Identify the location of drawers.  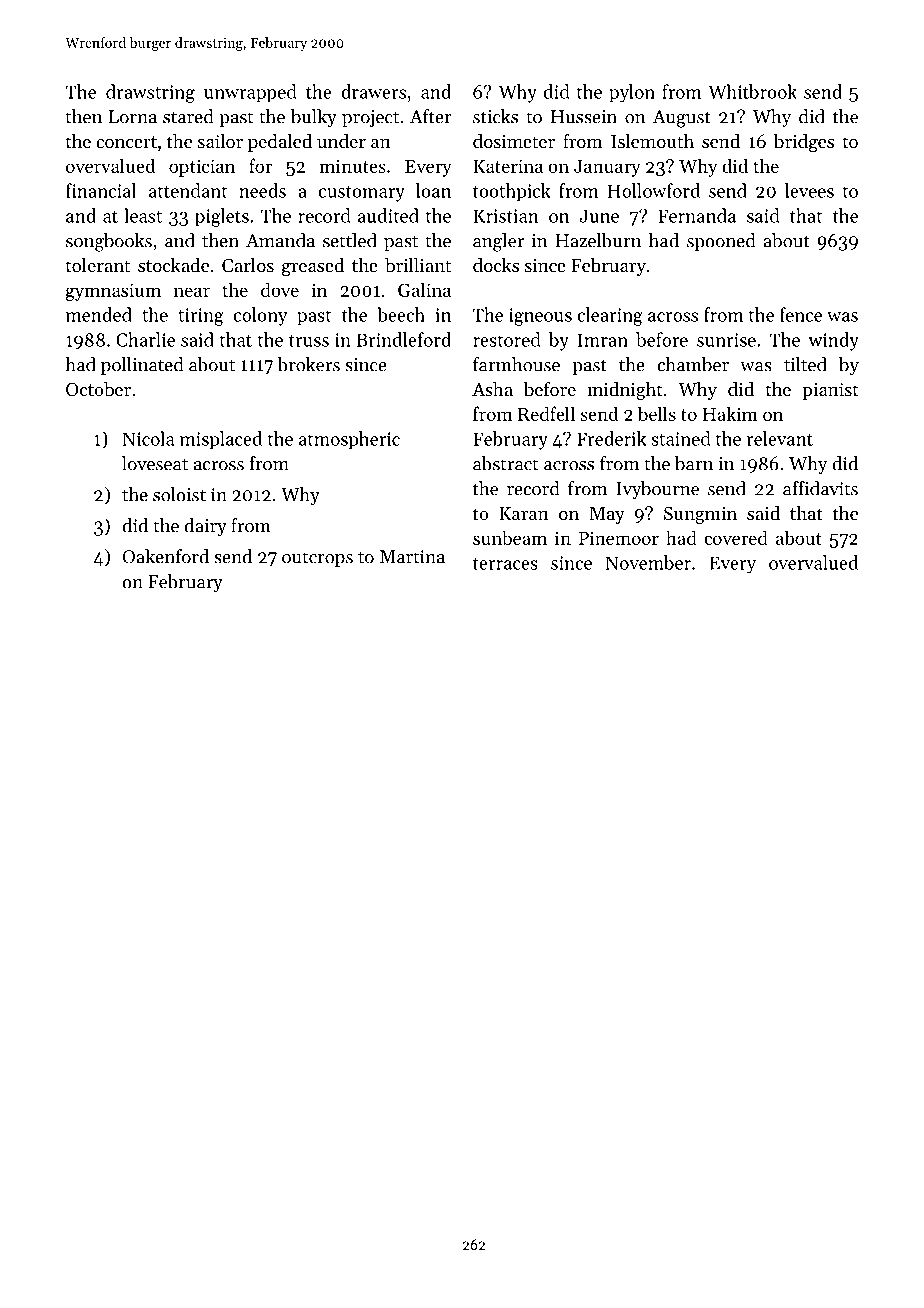
(373, 91).
